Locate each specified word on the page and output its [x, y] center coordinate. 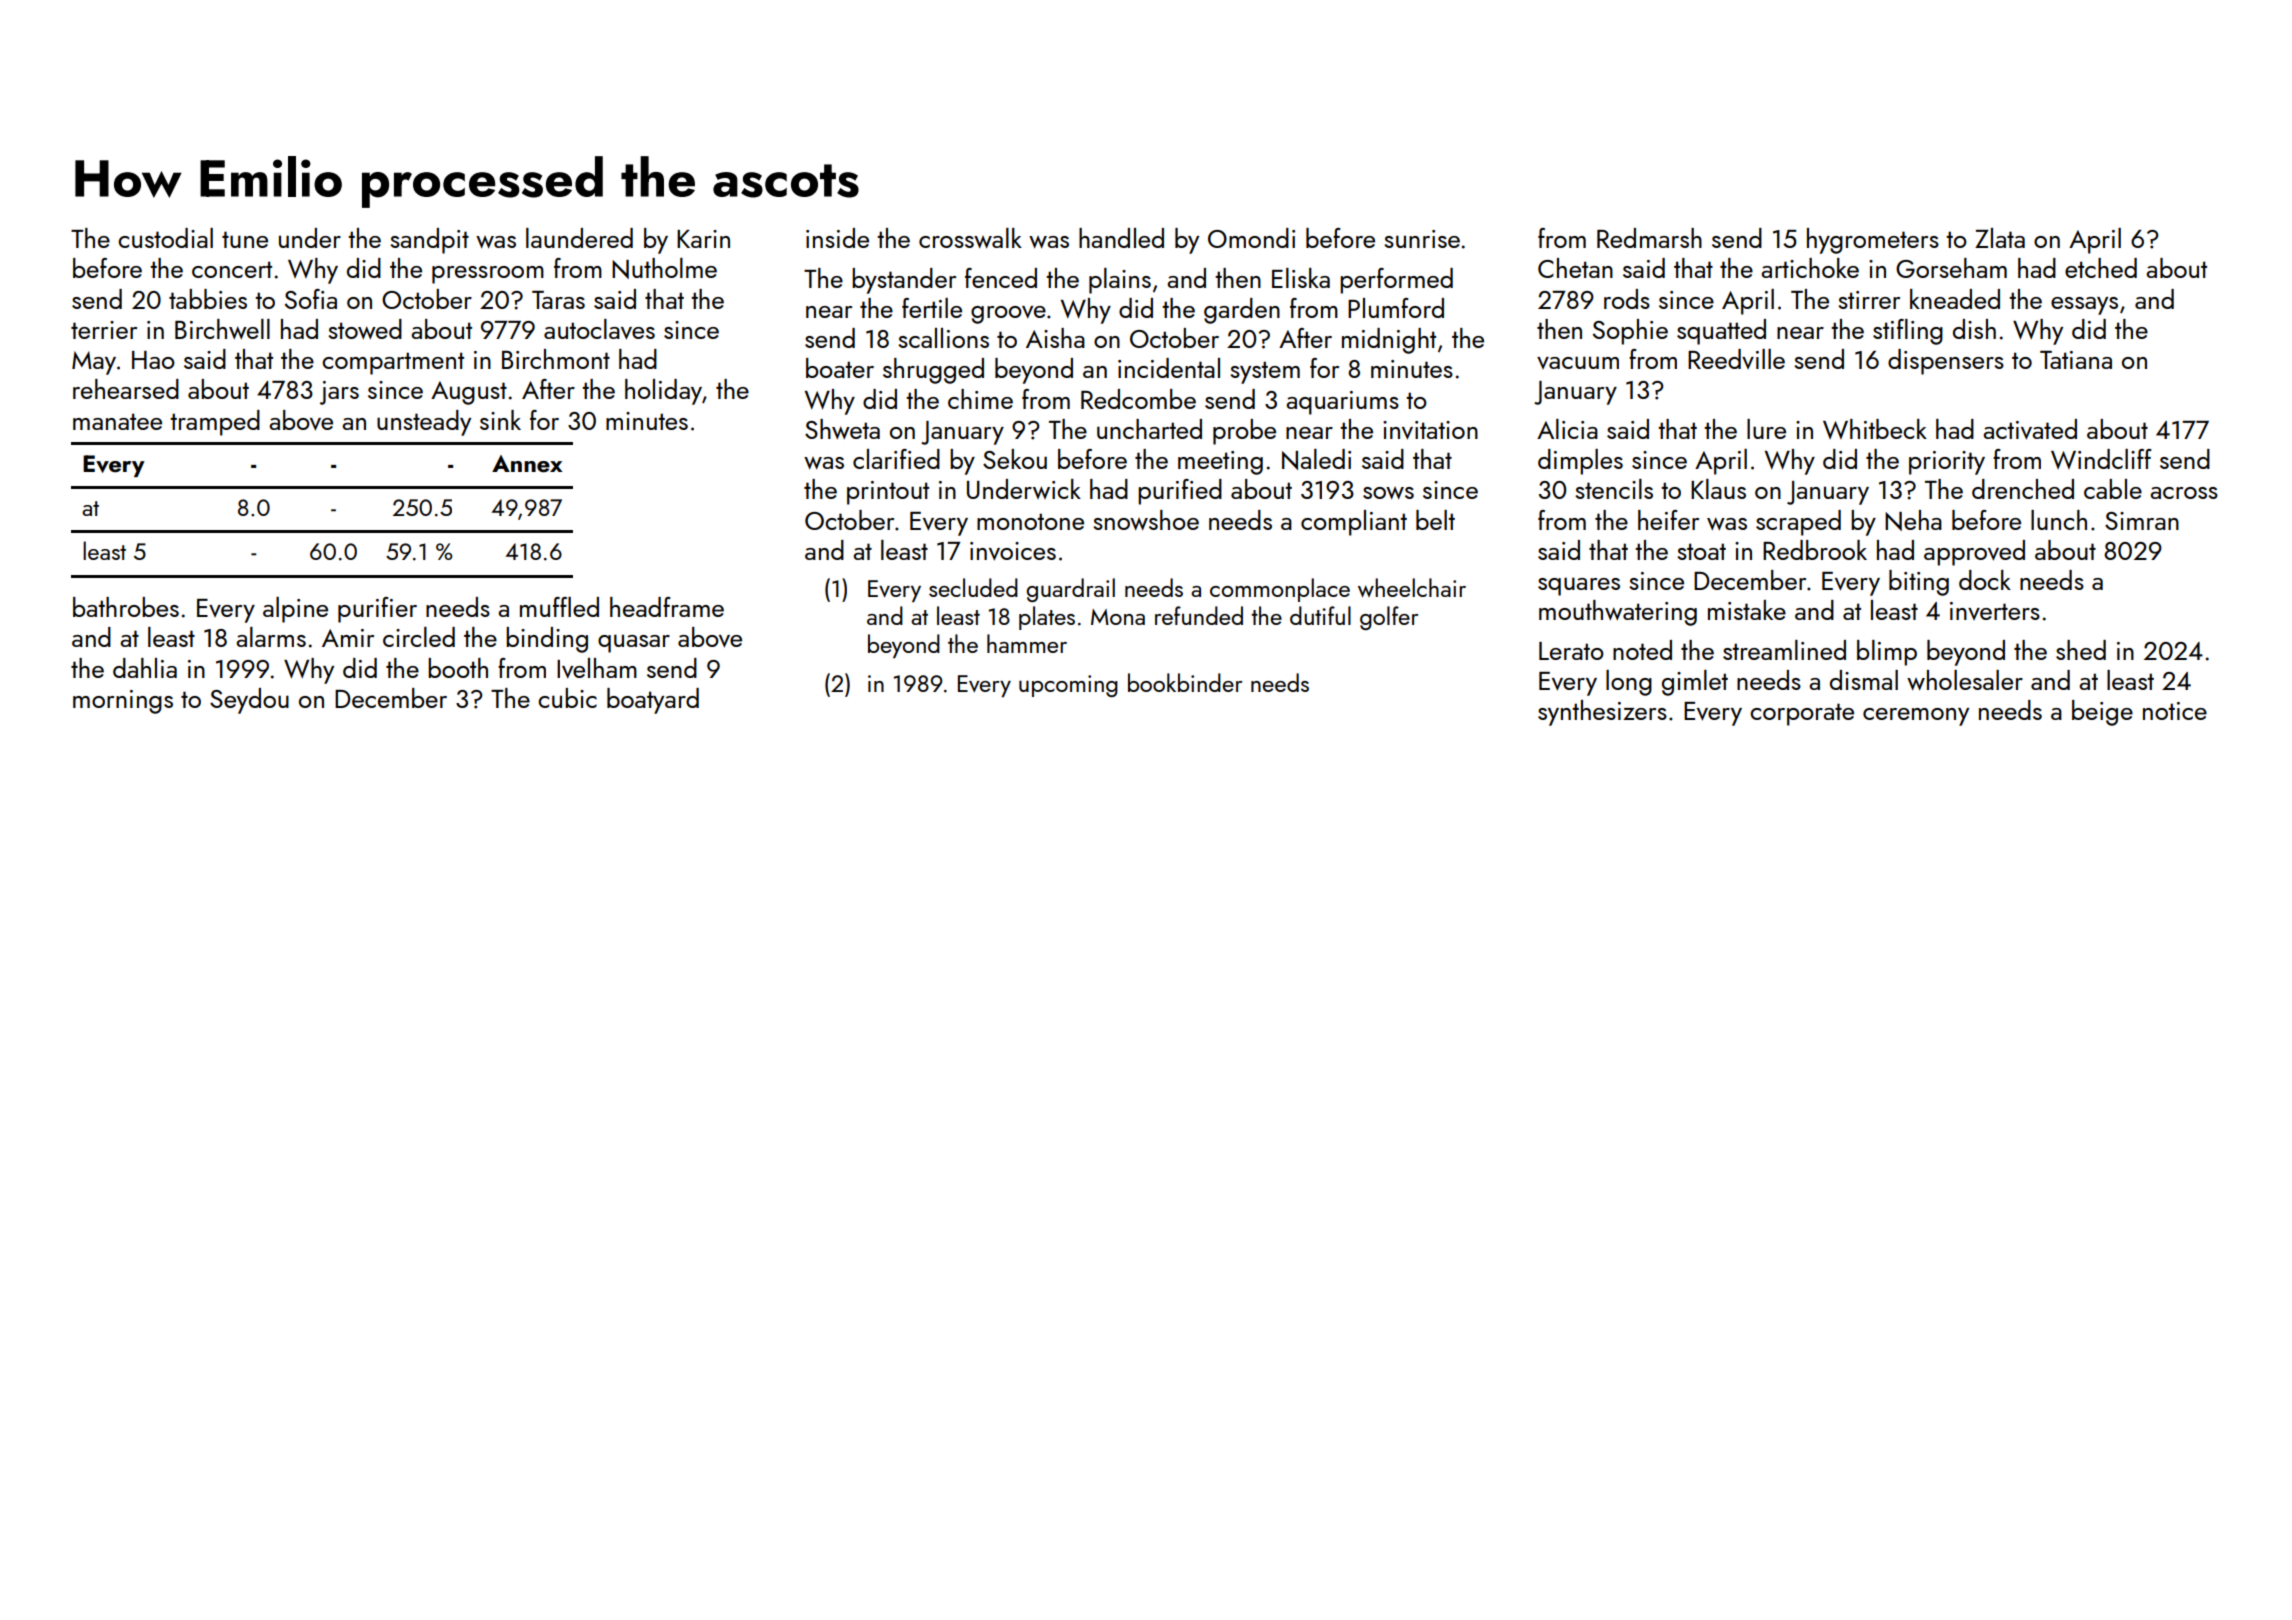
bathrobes [126, 607]
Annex [527, 463]
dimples [1580, 462]
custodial [165, 238]
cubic [567, 698]
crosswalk [970, 238]
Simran [2142, 521]
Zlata [2000, 238]
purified [1180, 492]
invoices [1013, 551]
